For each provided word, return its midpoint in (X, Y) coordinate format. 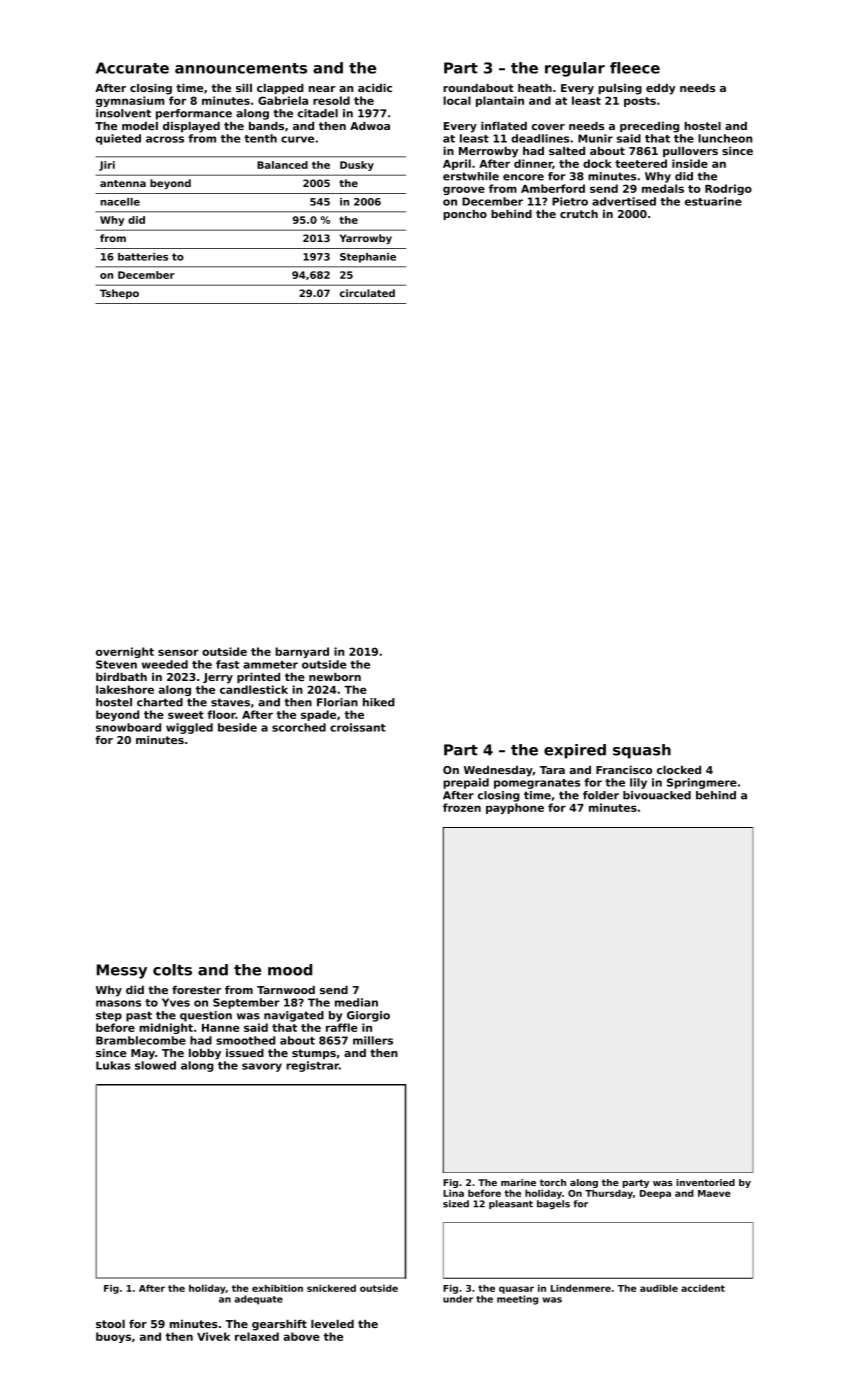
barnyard (302, 652)
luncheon (725, 138)
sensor (178, 652)
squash (642, 751)
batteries (143, 257)
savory (262, 1067)
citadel (318, 113)
